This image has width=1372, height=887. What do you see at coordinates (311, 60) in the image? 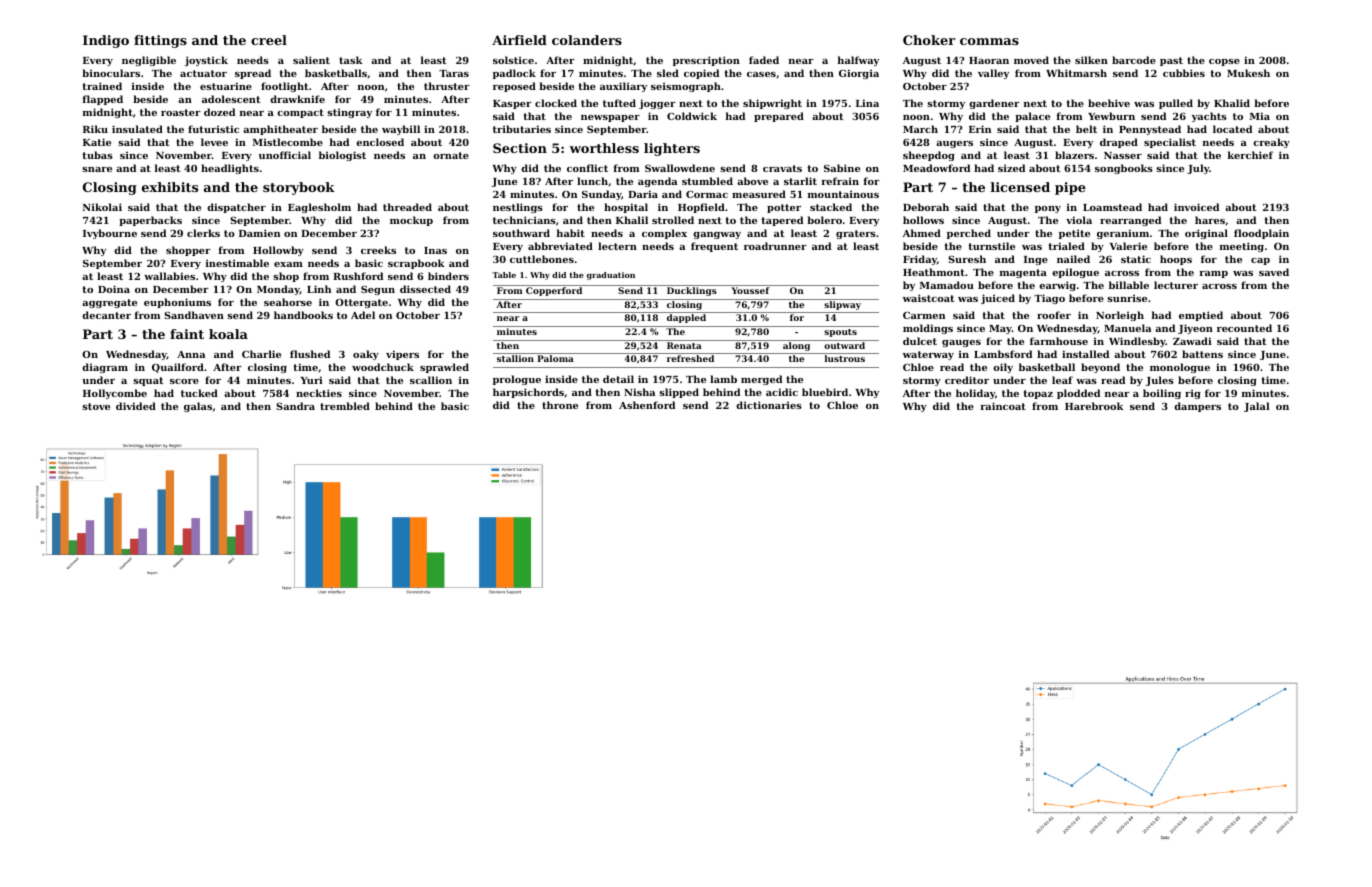
I see `salient` at bounding box center [311, 60].
